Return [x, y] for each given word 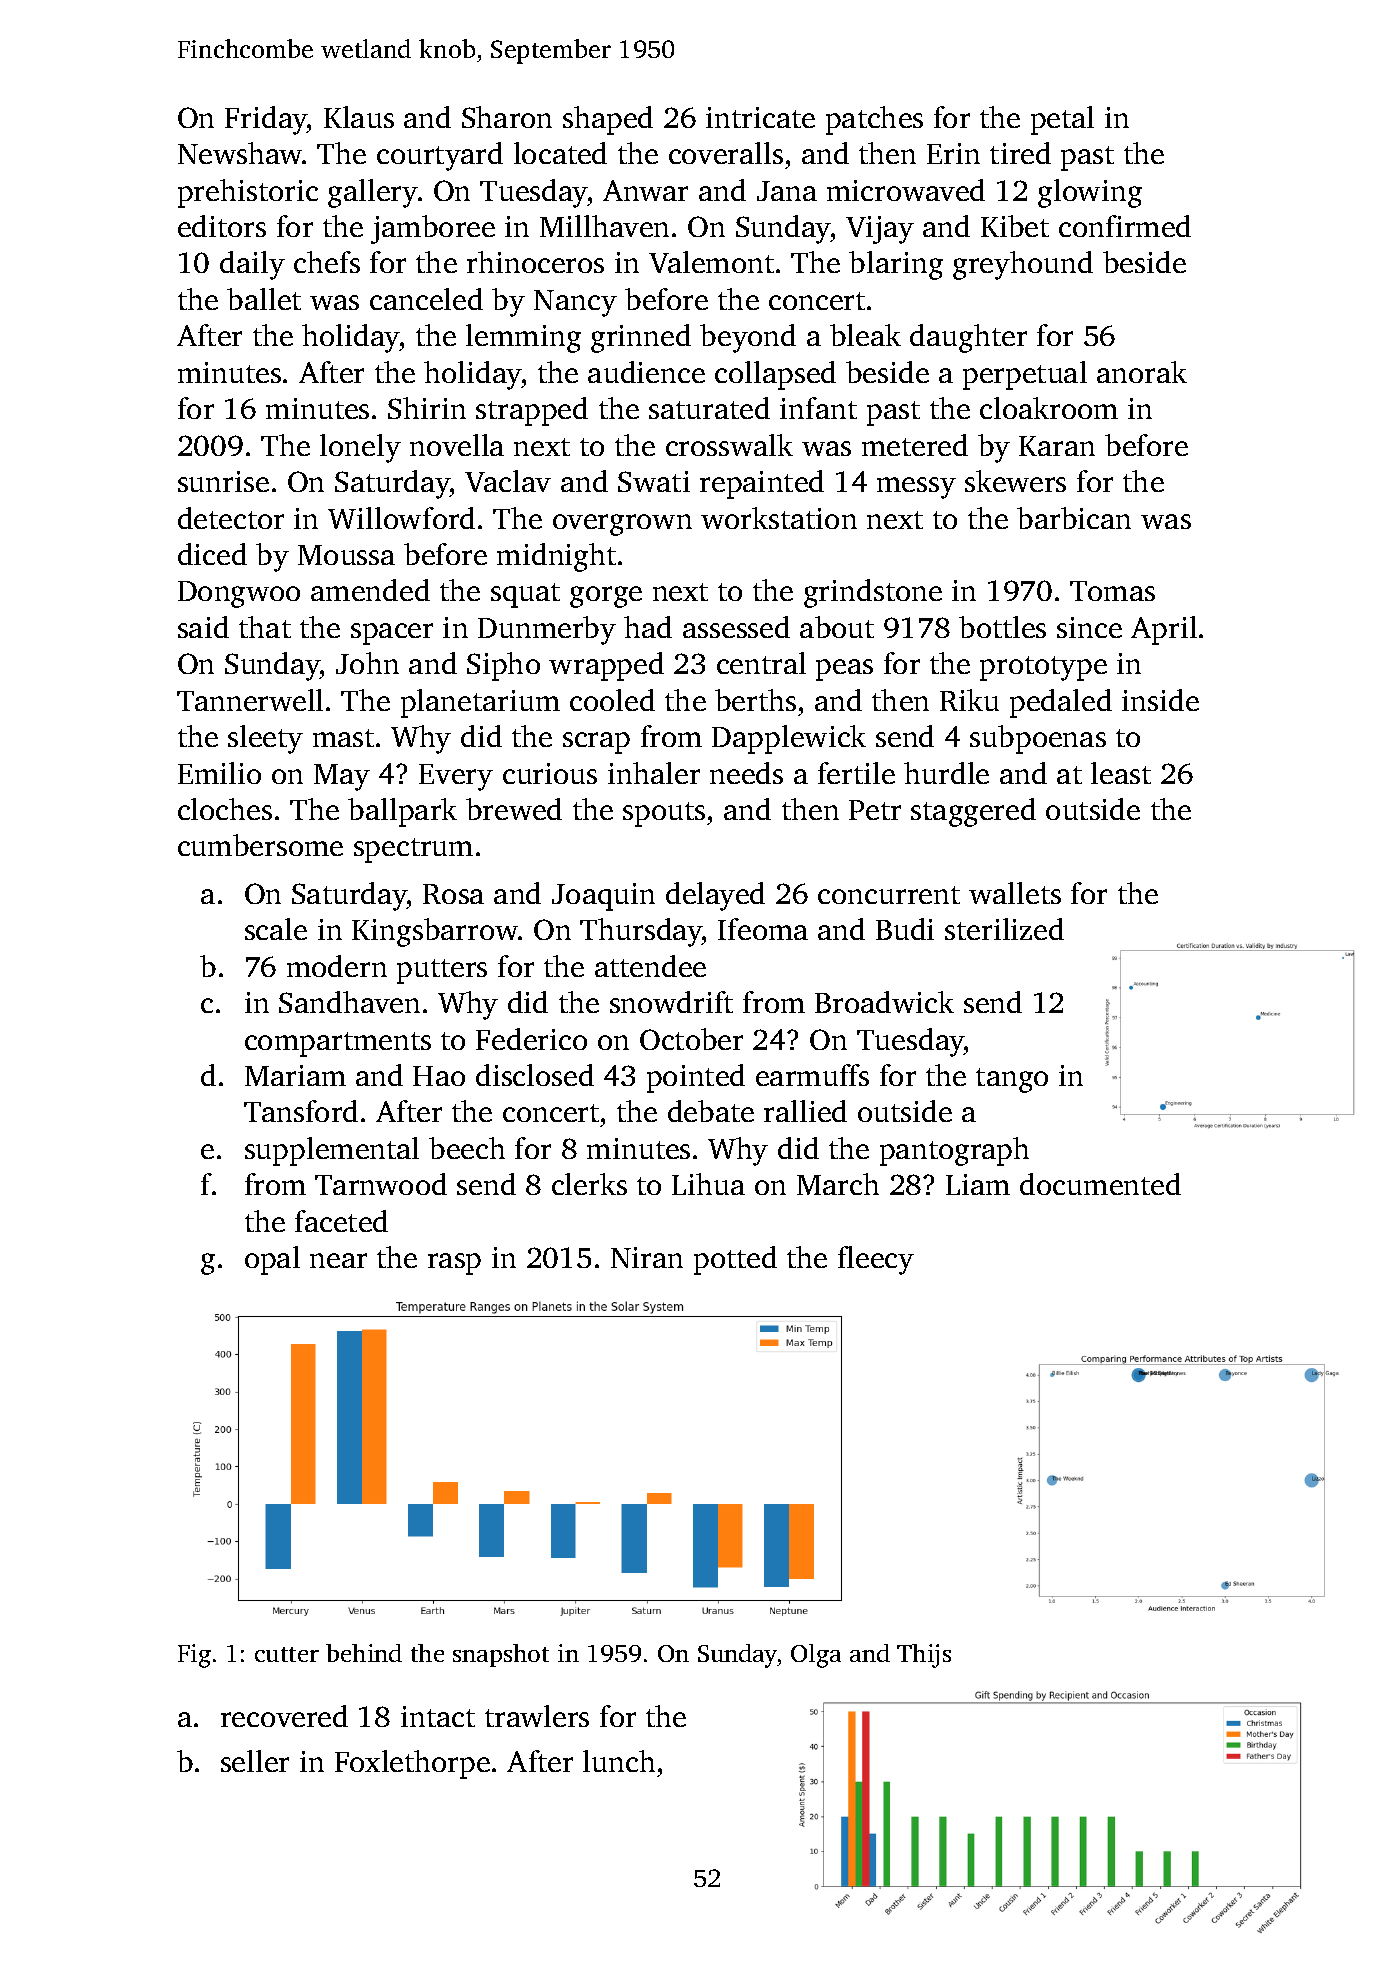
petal [1062, 120]
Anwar [645, 190]
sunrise [223, 481]
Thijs [924, 1656]
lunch [619, 1761]
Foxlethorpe [412, 1764]
